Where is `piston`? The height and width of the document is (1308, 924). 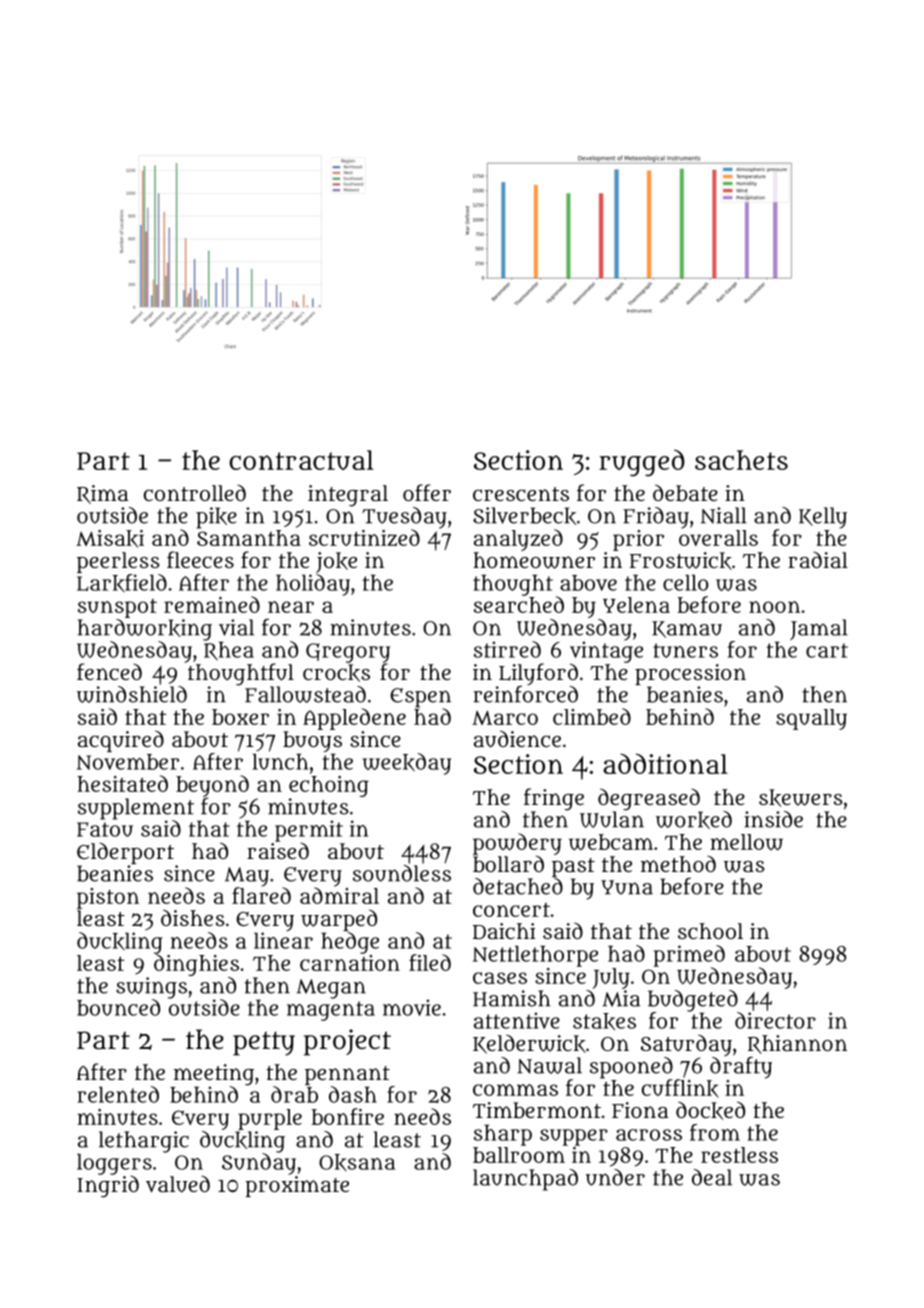
piston is located at coordinates (108, 898).
